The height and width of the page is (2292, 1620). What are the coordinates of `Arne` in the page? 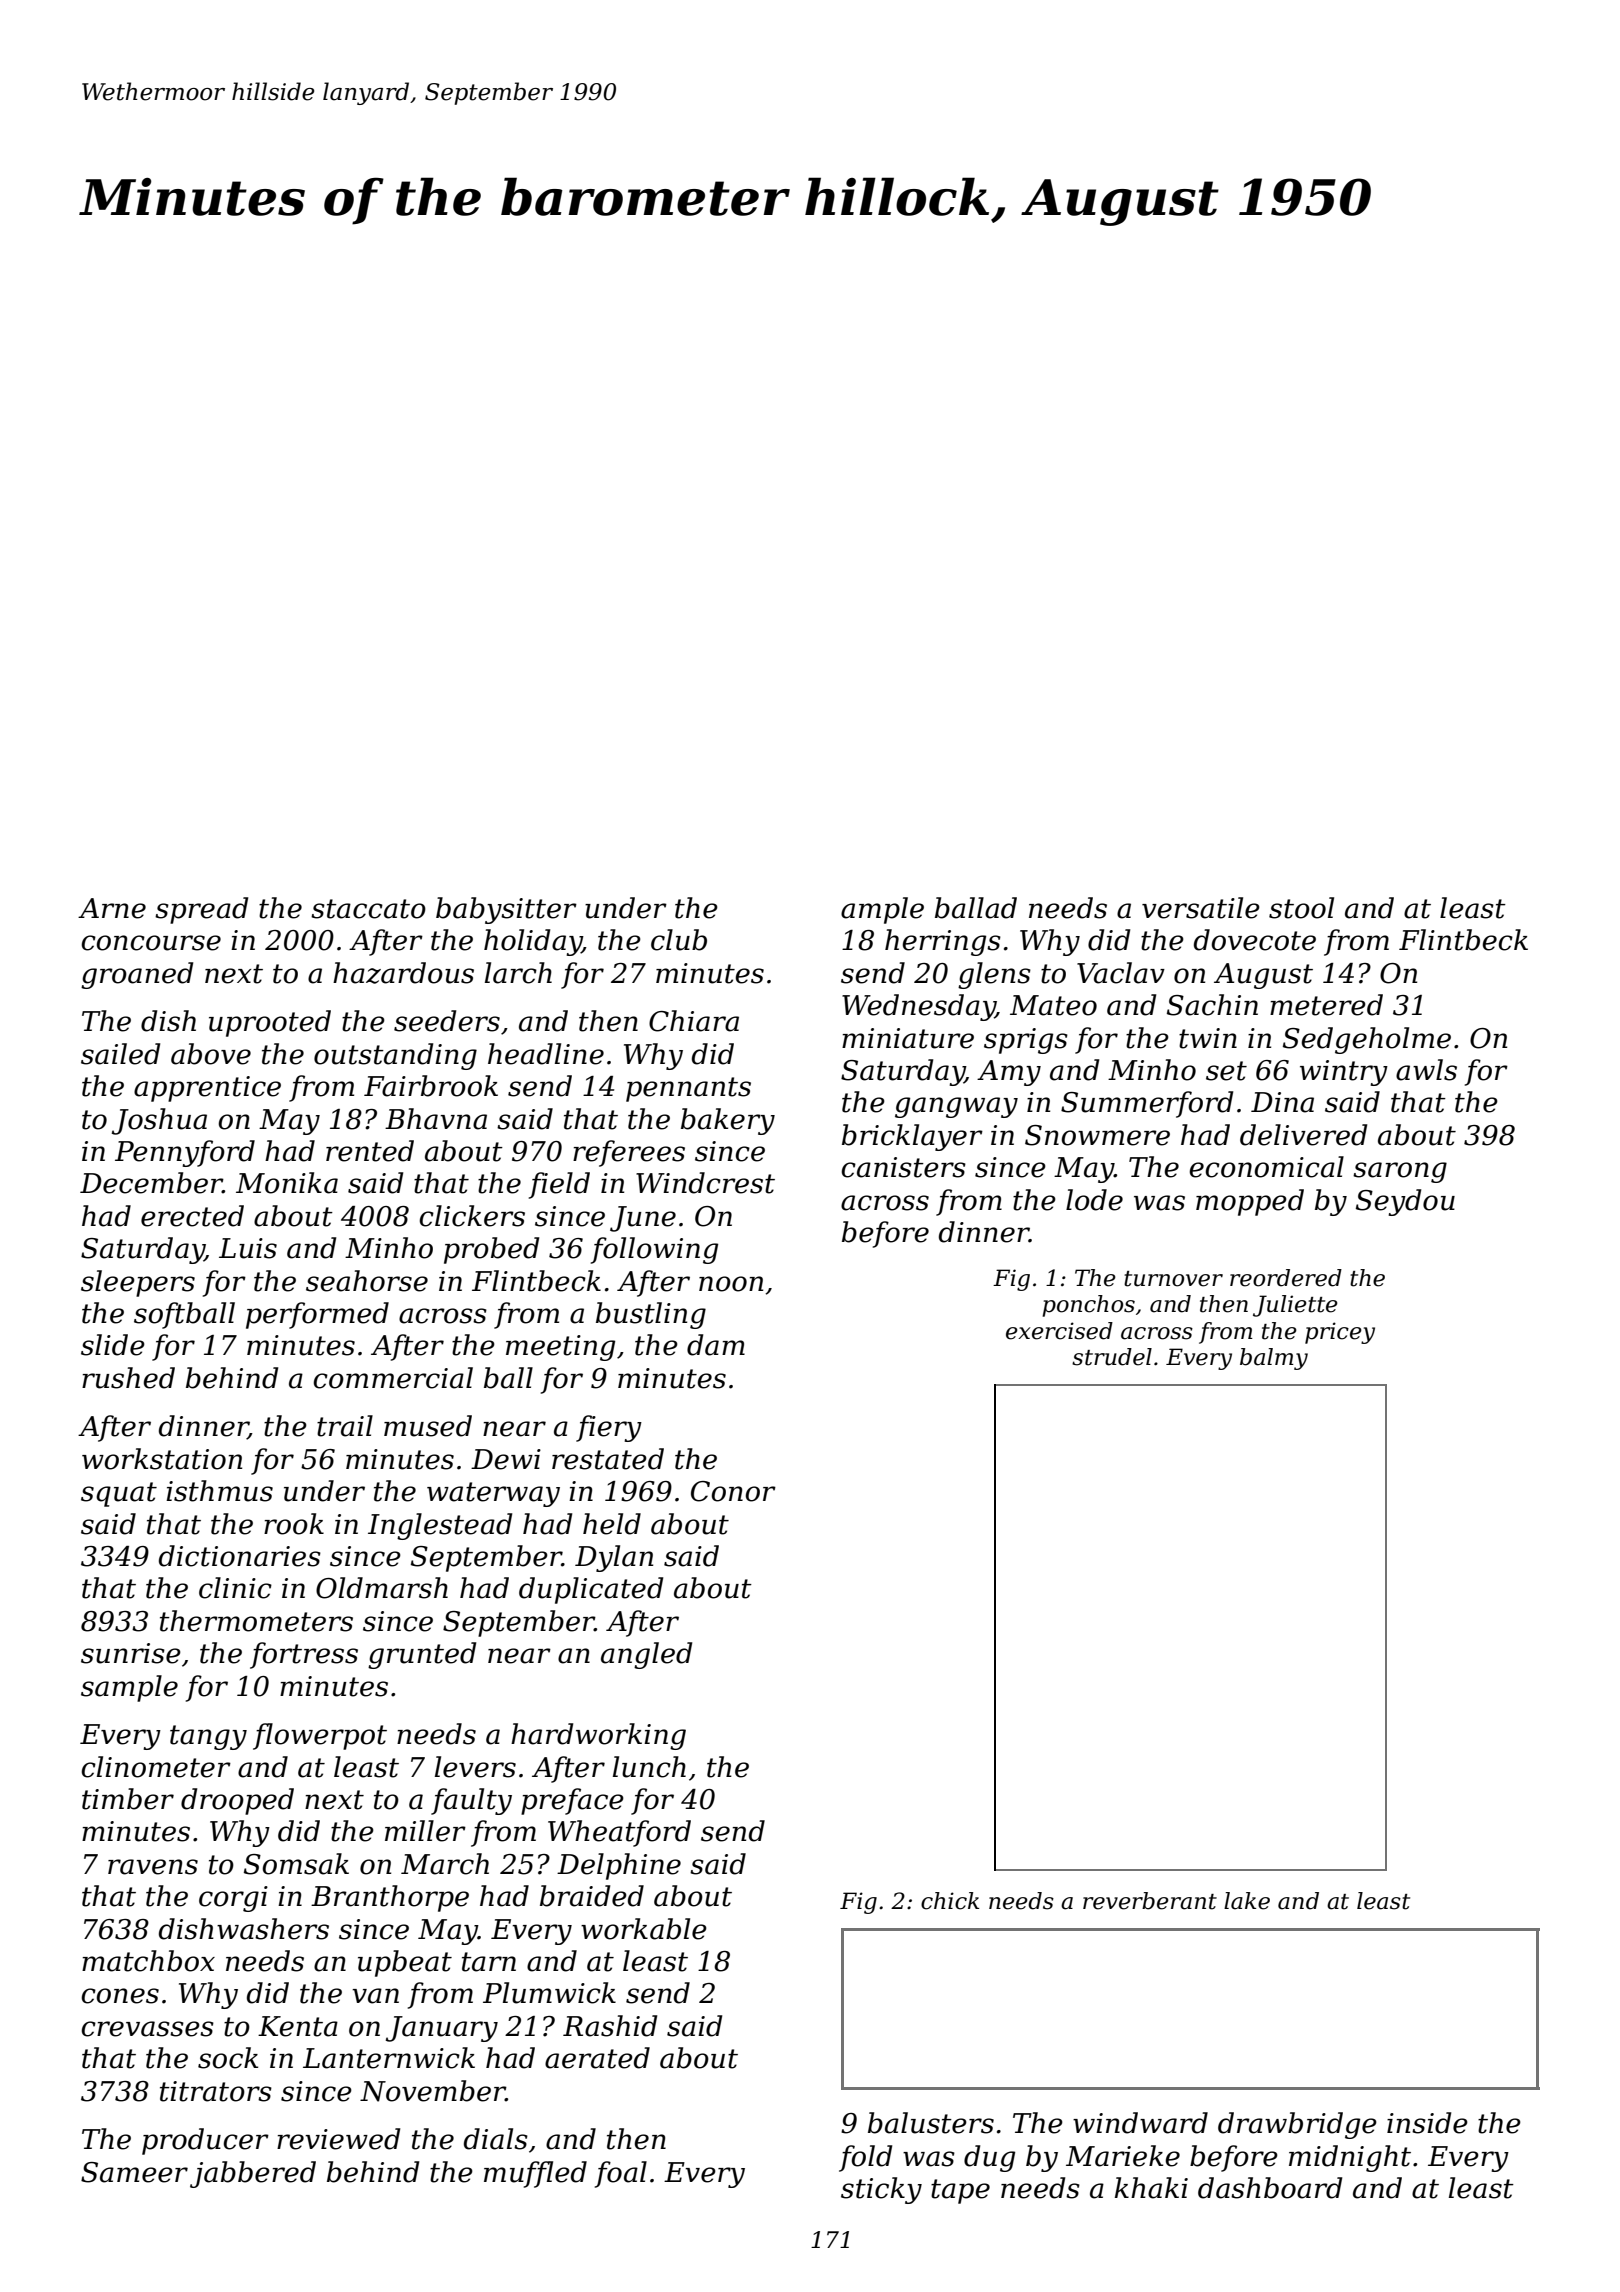 It's located at (112, 908).
